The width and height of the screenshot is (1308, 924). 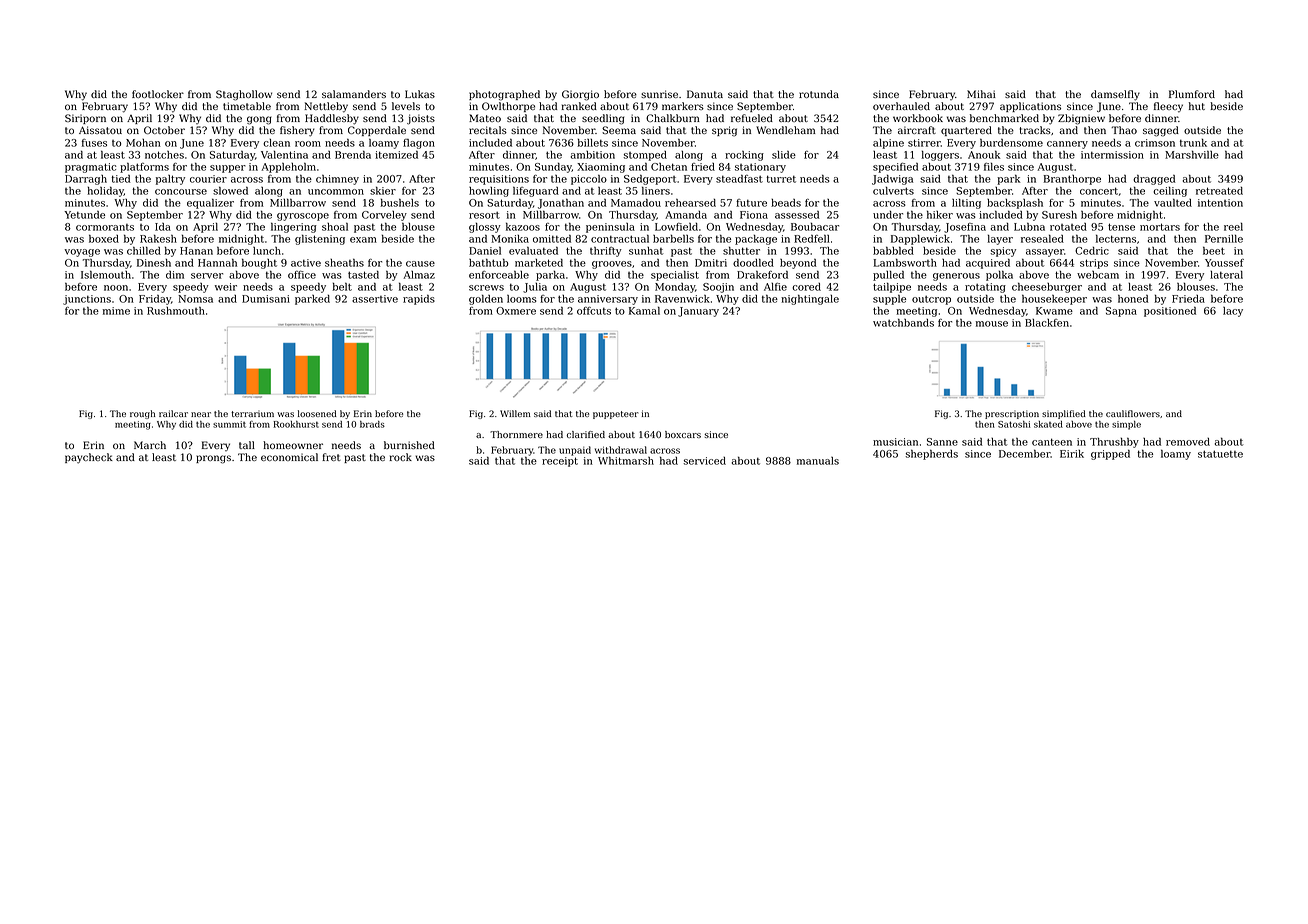 What do you see at coordinates (516, 311) in the screenshot?
I see `Oxmere` at bounding box center [516, 311].
